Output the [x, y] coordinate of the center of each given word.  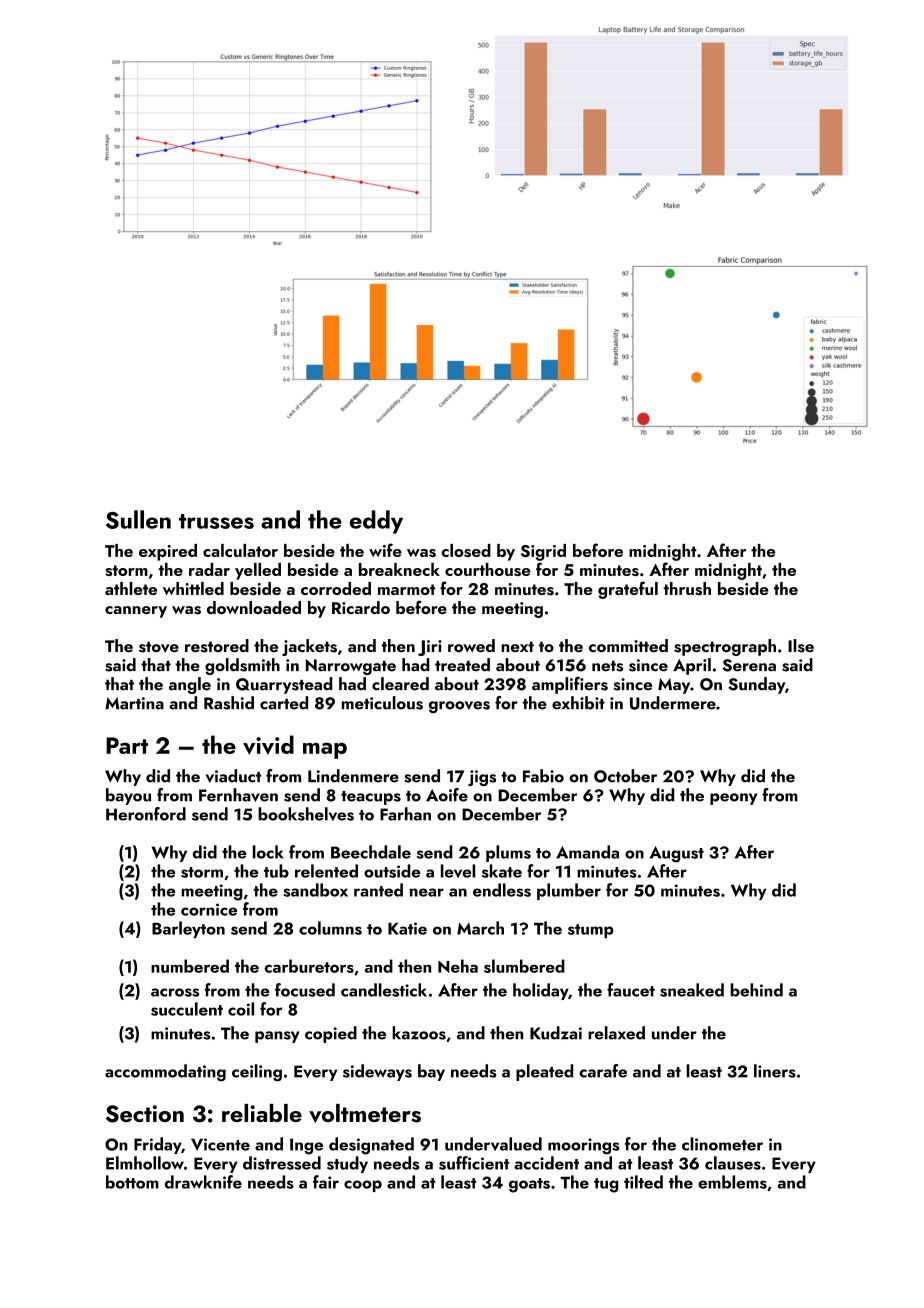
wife [385, 550]
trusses [216, 521]
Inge [306, 1146]
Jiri [430, 648]
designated [371, 1146]
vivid [268, 745]
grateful [628, 590]
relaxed [616, 1033]
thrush [687, 588]
